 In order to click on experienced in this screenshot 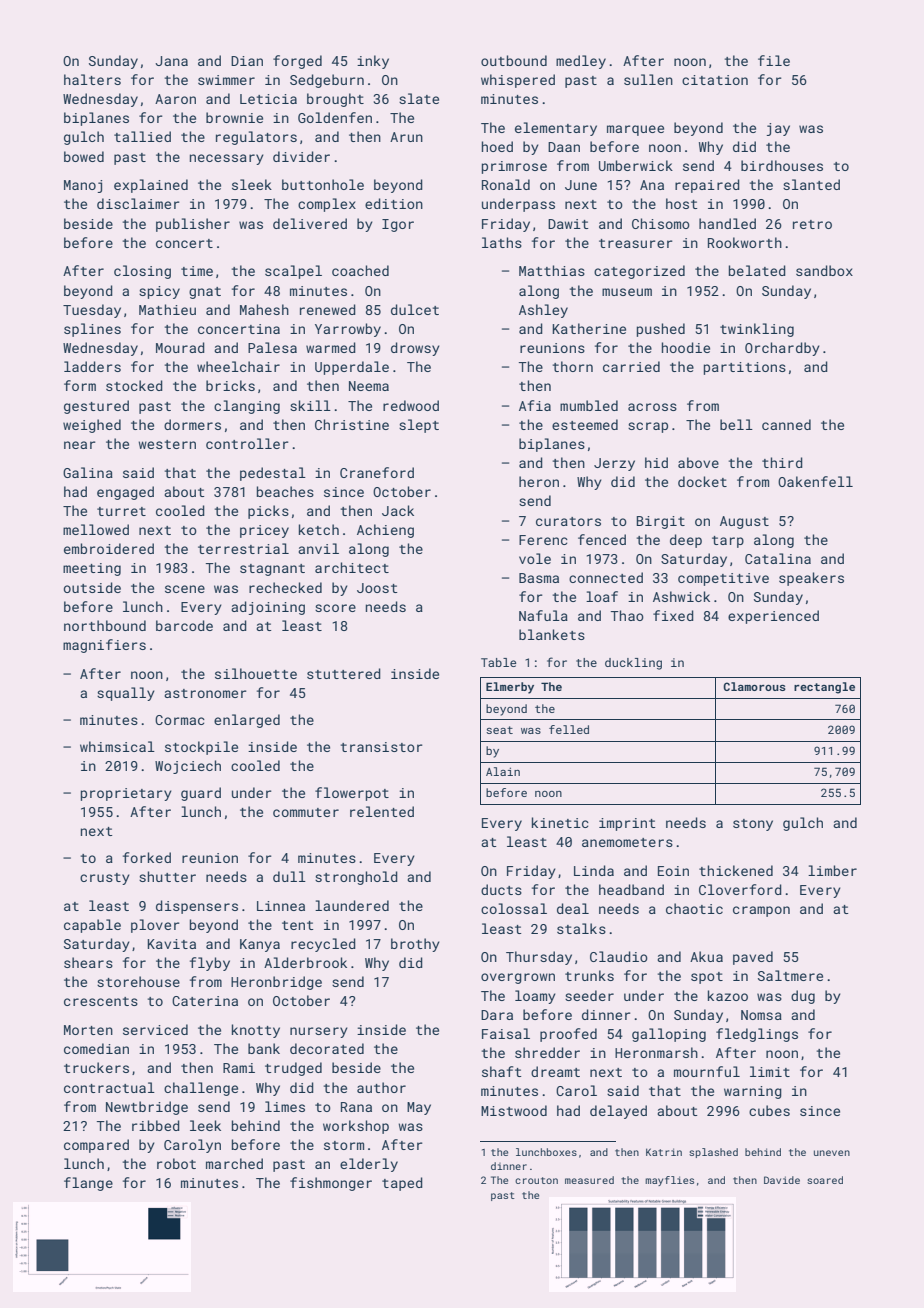, I will do `click(773, 617)`.
